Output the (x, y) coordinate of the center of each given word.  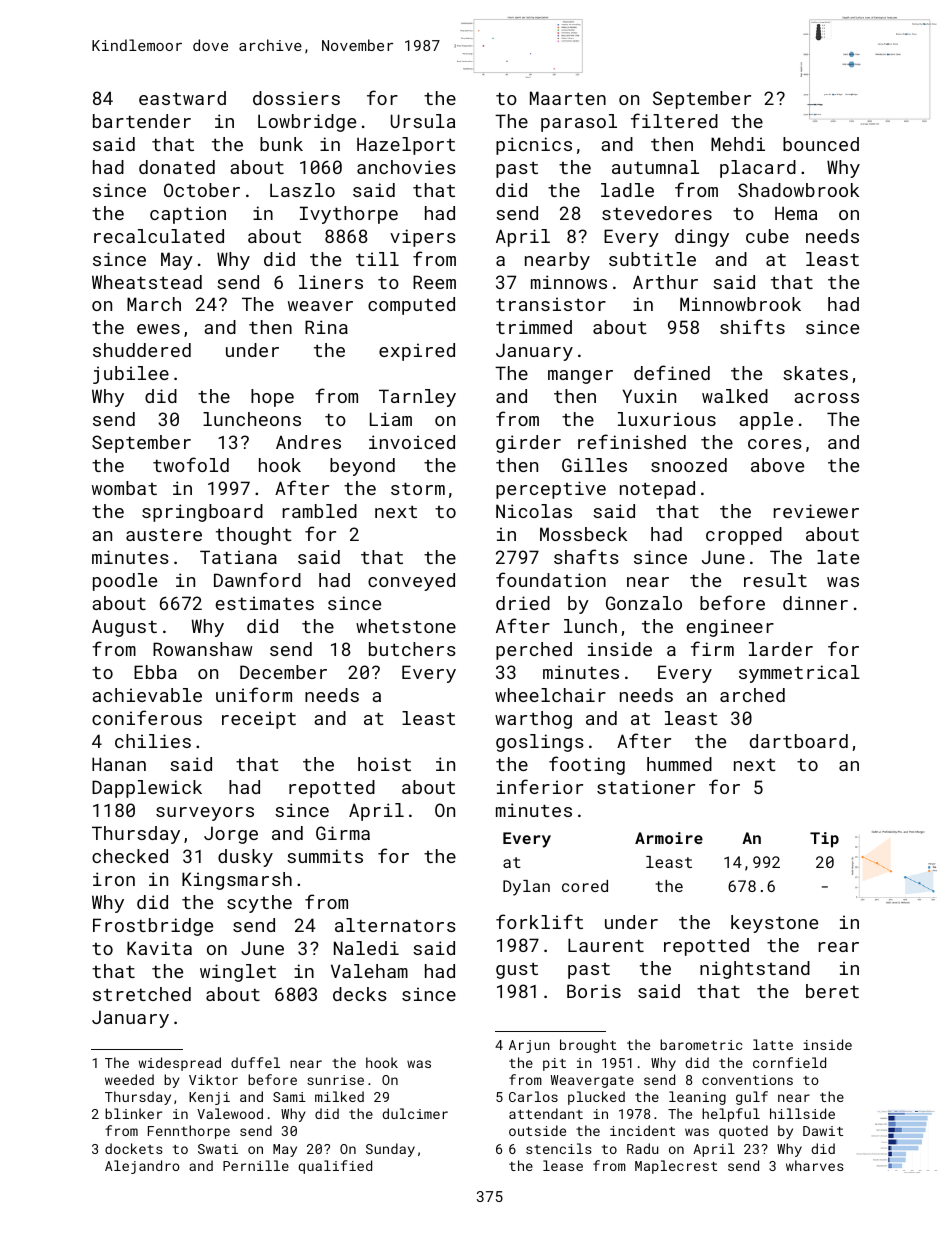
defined (672, 372)
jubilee (131, 375)
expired (417, 352)
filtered (674, 120)
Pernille (256, 1165)
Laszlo (302, 190)
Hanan (119, 764)
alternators (395, 925)
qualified (335, 1167)
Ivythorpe (349, 215)
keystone (774, 924)
